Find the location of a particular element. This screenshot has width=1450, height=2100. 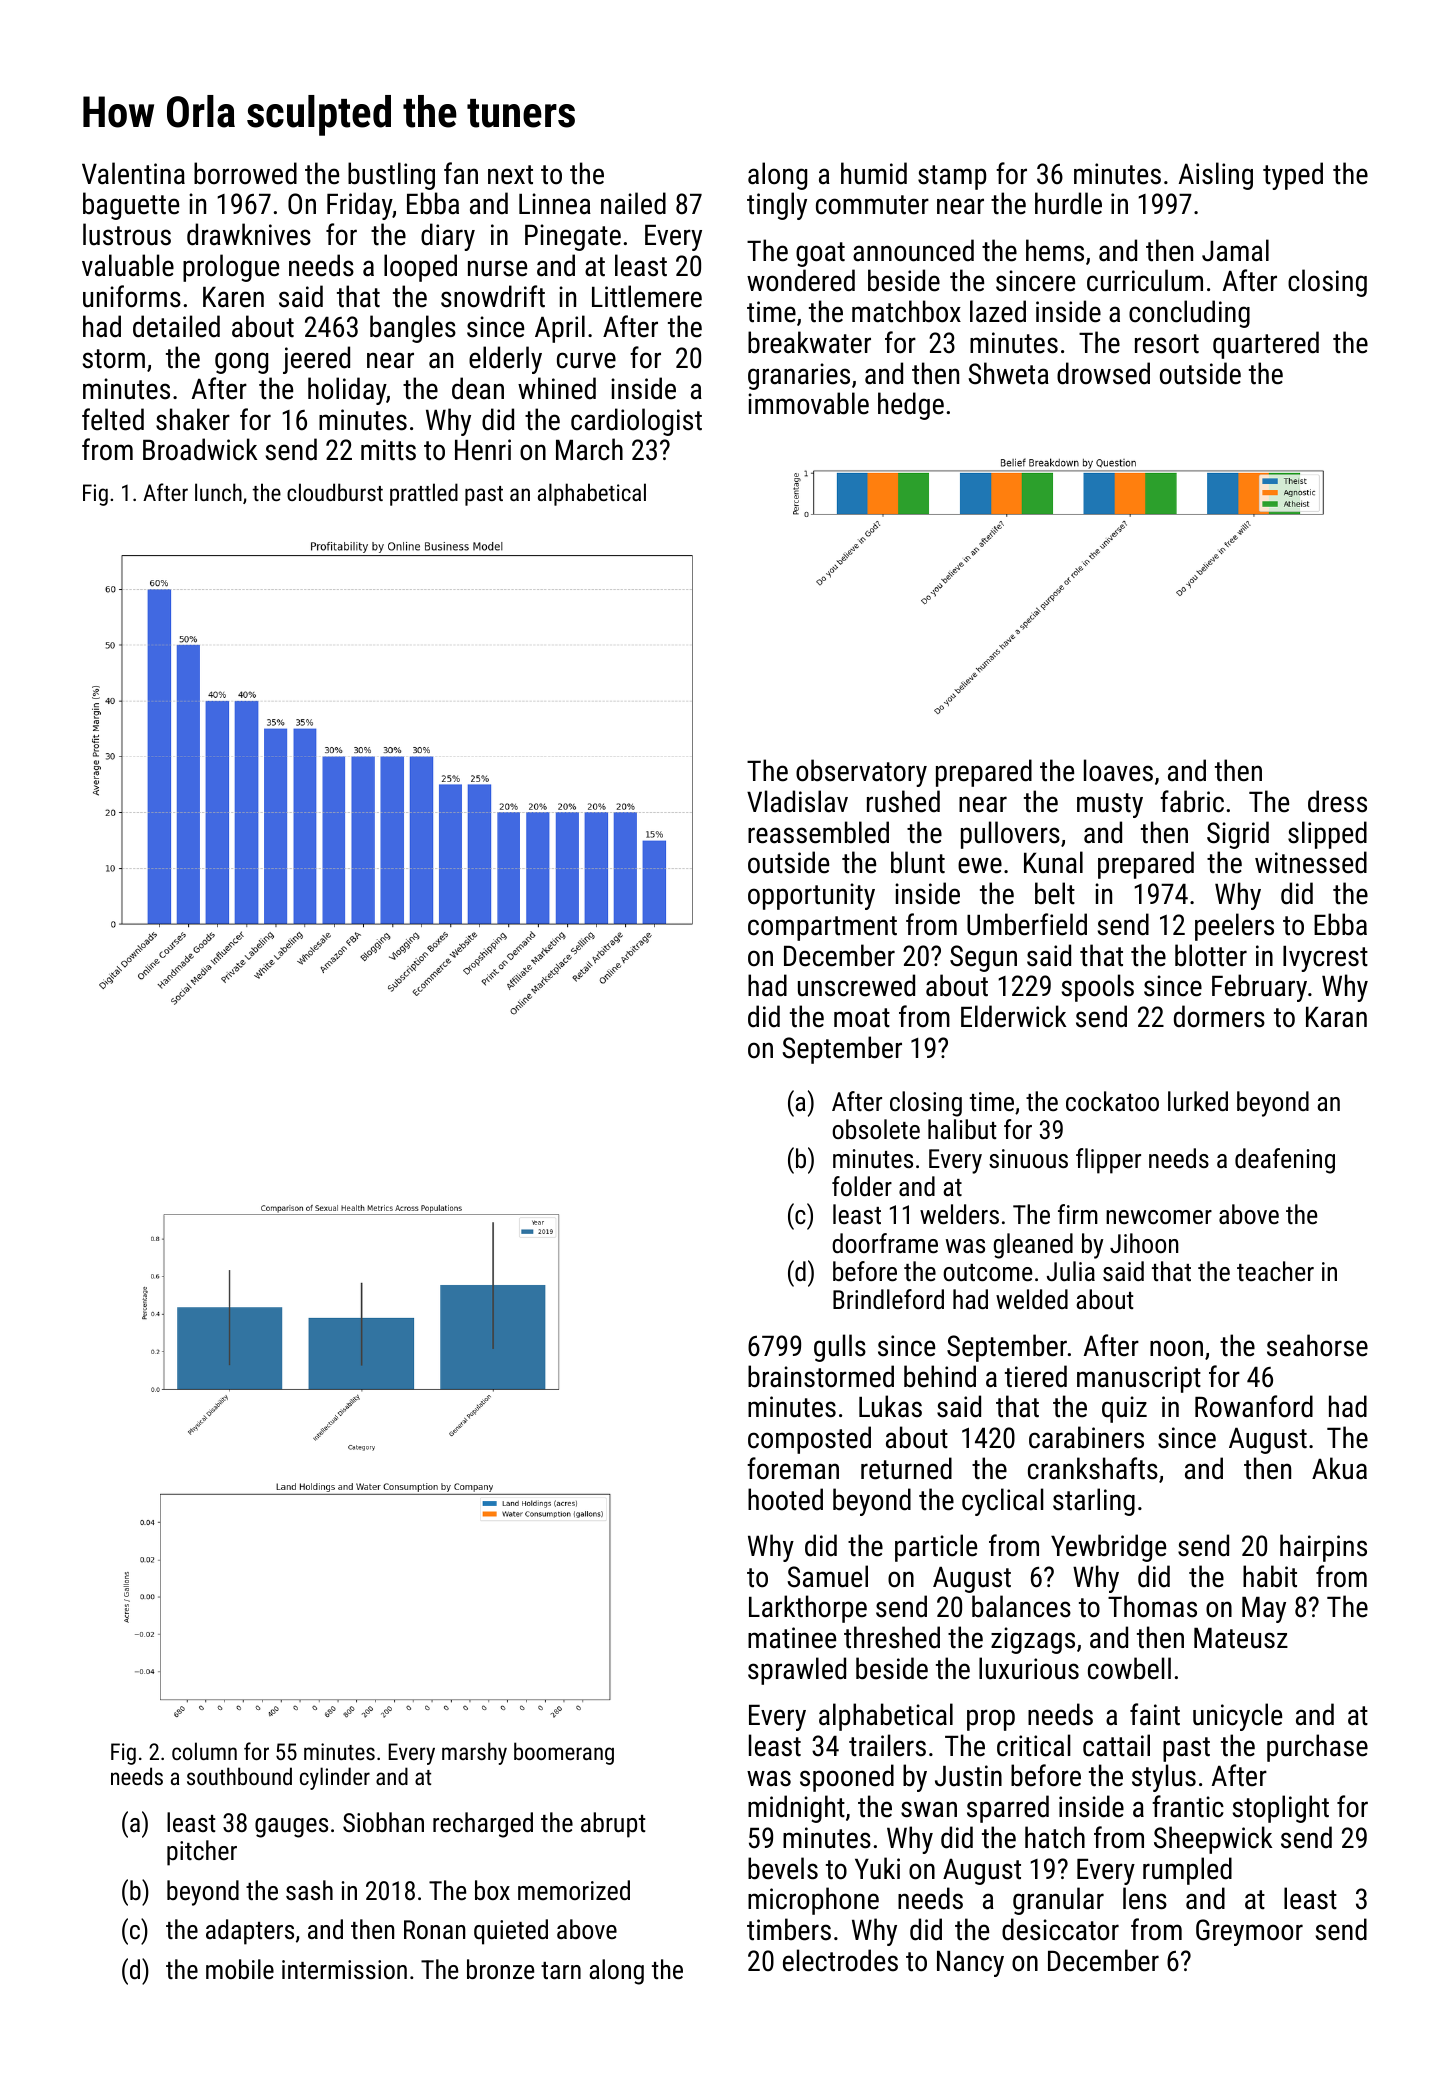

spools is located at coordinates (1098, 988).
